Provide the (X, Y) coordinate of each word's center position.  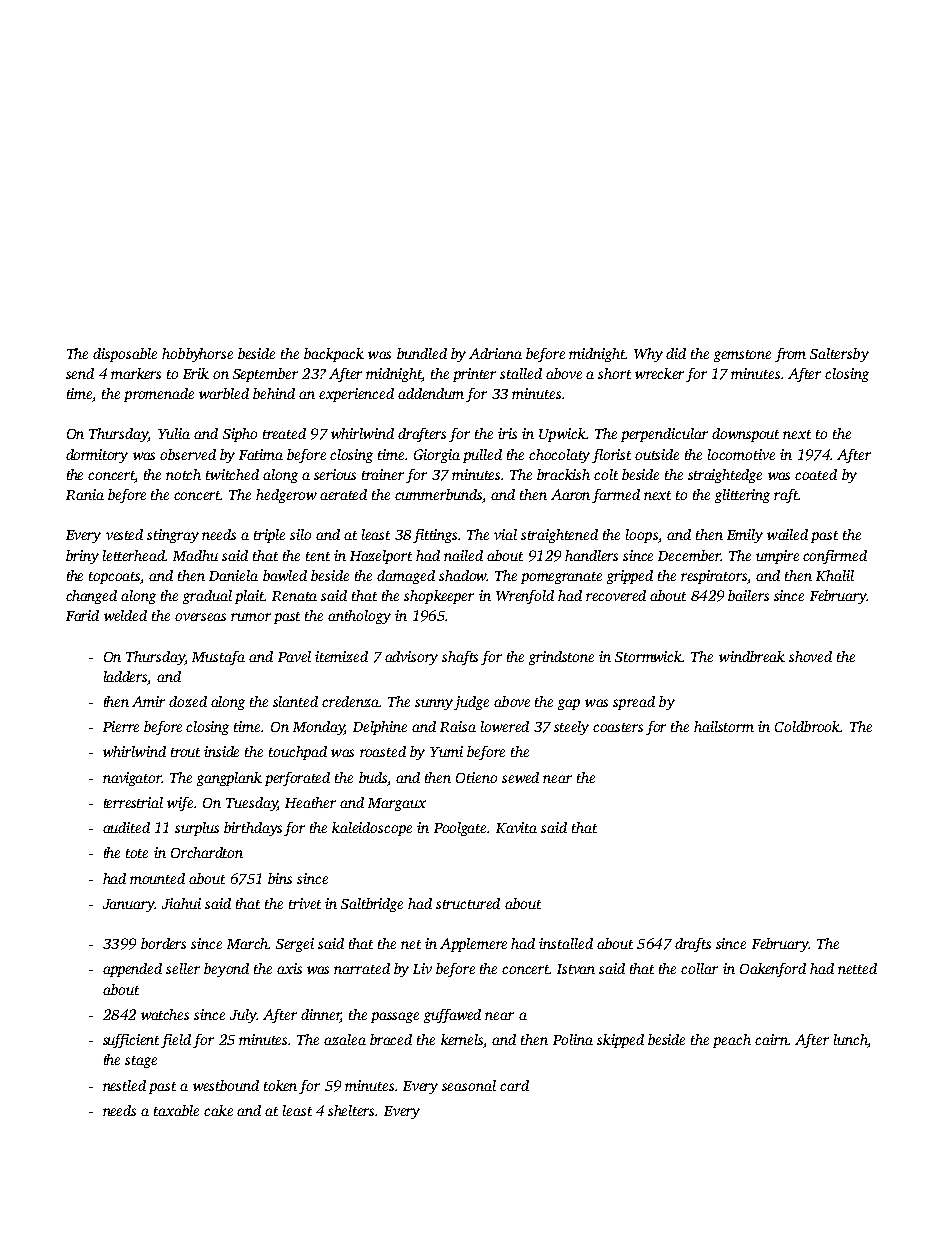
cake (218, 1110)
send (80, 373)
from (790, 355)
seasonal (469, 1085)
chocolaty (559, 456)
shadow (462, 575)
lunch (850, 1039)
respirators (714, 577)
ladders (125, 676)
